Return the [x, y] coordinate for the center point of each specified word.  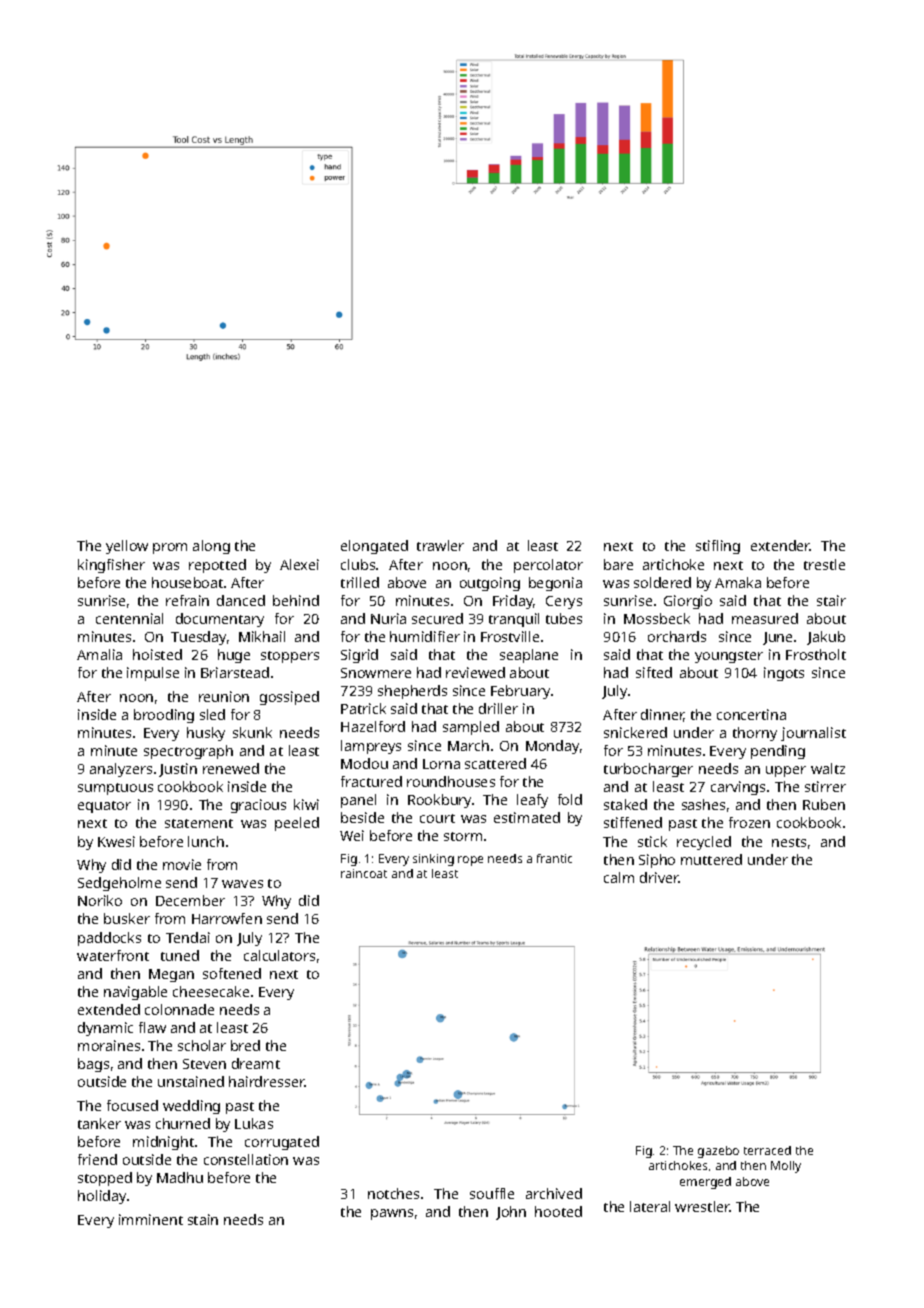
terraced [767, 1150]
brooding [164, 716]
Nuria [388, 618]
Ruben [824, 804]
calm [619, 877]
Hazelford [373, 726]
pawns [392, 1214]
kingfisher [111, 566]
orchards [677, 636]
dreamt [256, 1063]
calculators [279, 955]
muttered [711, 859]
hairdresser [267, 1081]
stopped [105, 1179]
